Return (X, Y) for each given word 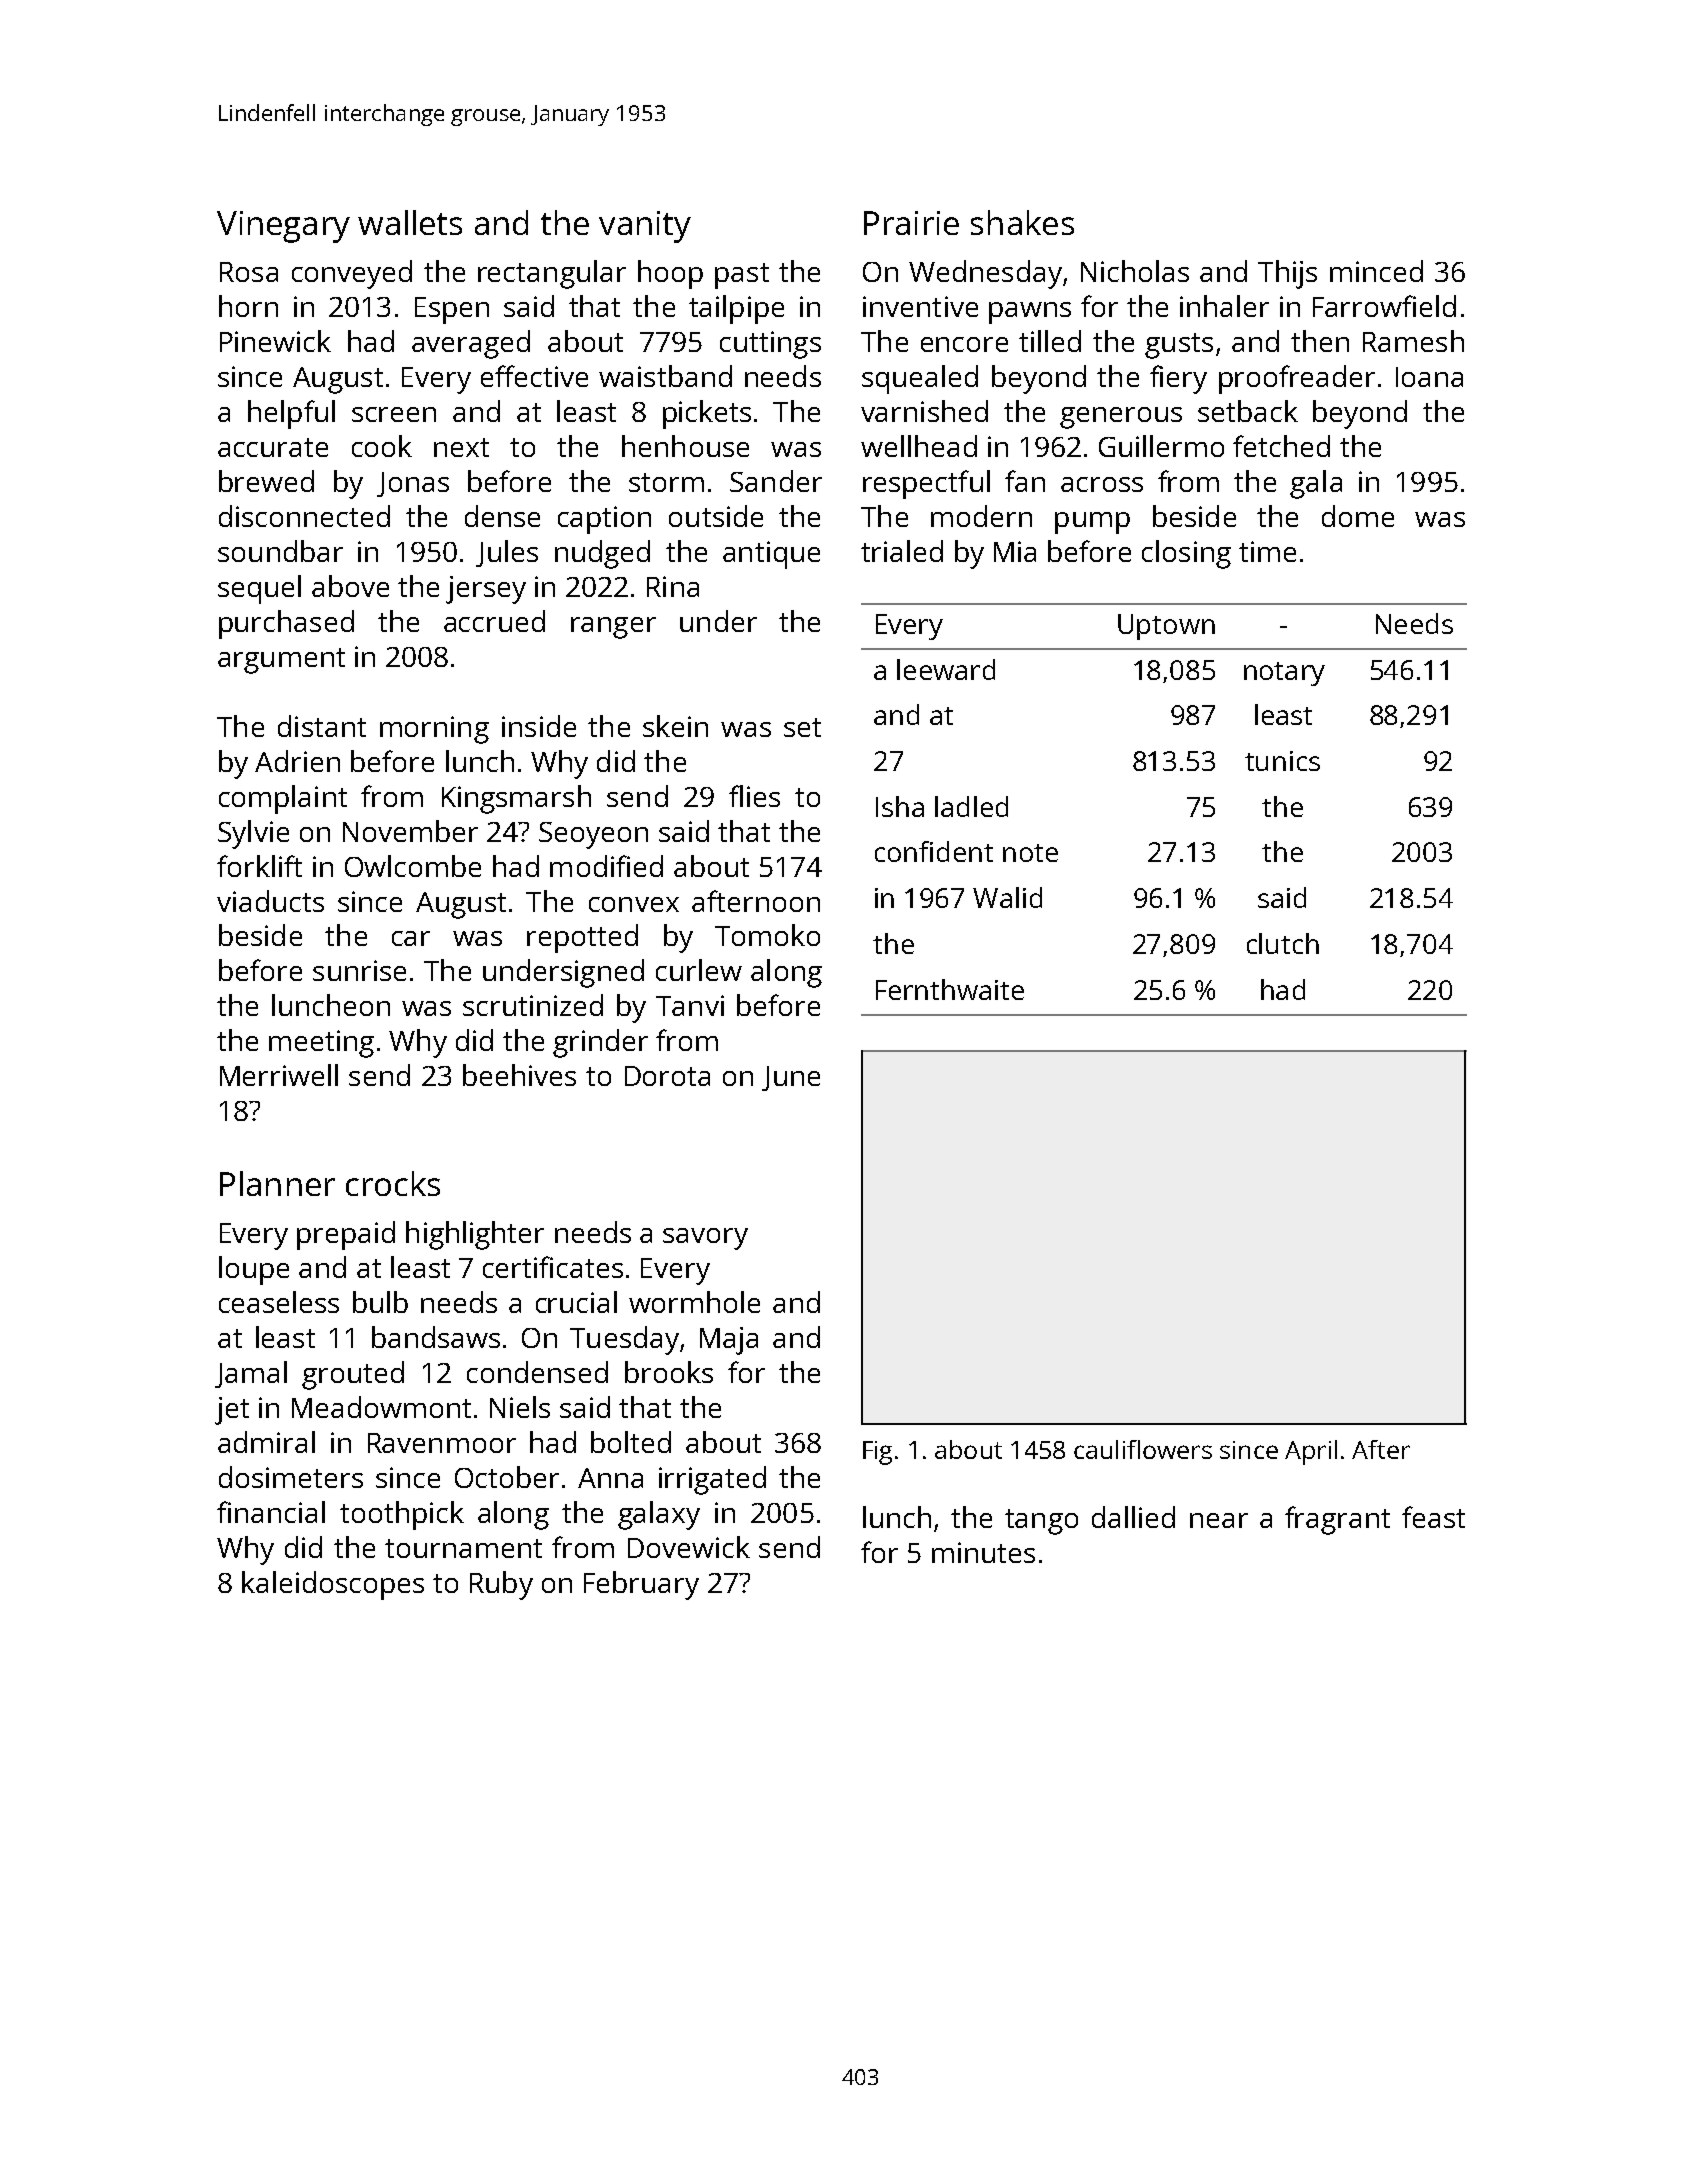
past (742, 276)
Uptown (1166, 627)
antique (771, 555)
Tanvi (690, 1005)
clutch (1283, 943)
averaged (471, 344)
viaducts (270, 901)
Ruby (501, 1585)
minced (1376, 271)
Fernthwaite (950, 989)
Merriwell (279, 1075)
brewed (266, 481)
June (791, 1078)
